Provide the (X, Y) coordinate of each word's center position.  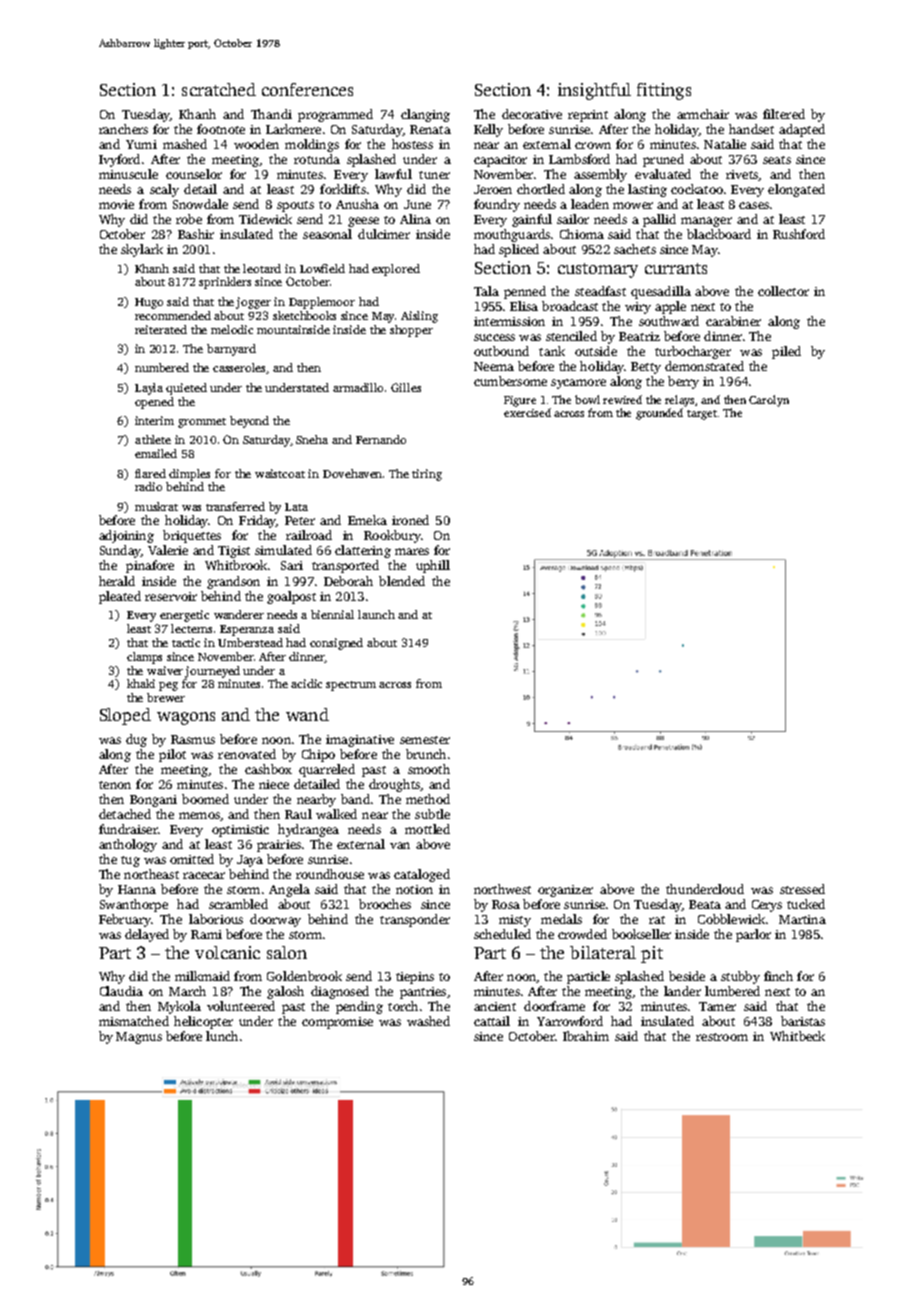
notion (414, 889)
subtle (432, 814)
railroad (309, 535)
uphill (433, 566)
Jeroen (493, 189)
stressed (802, 889)
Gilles (406, 387)
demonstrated (704, 366)
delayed (147, 935)
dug (136, 740)
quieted (186, 389)
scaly (164, 190)
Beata (705, 904)
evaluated (663, 174)
